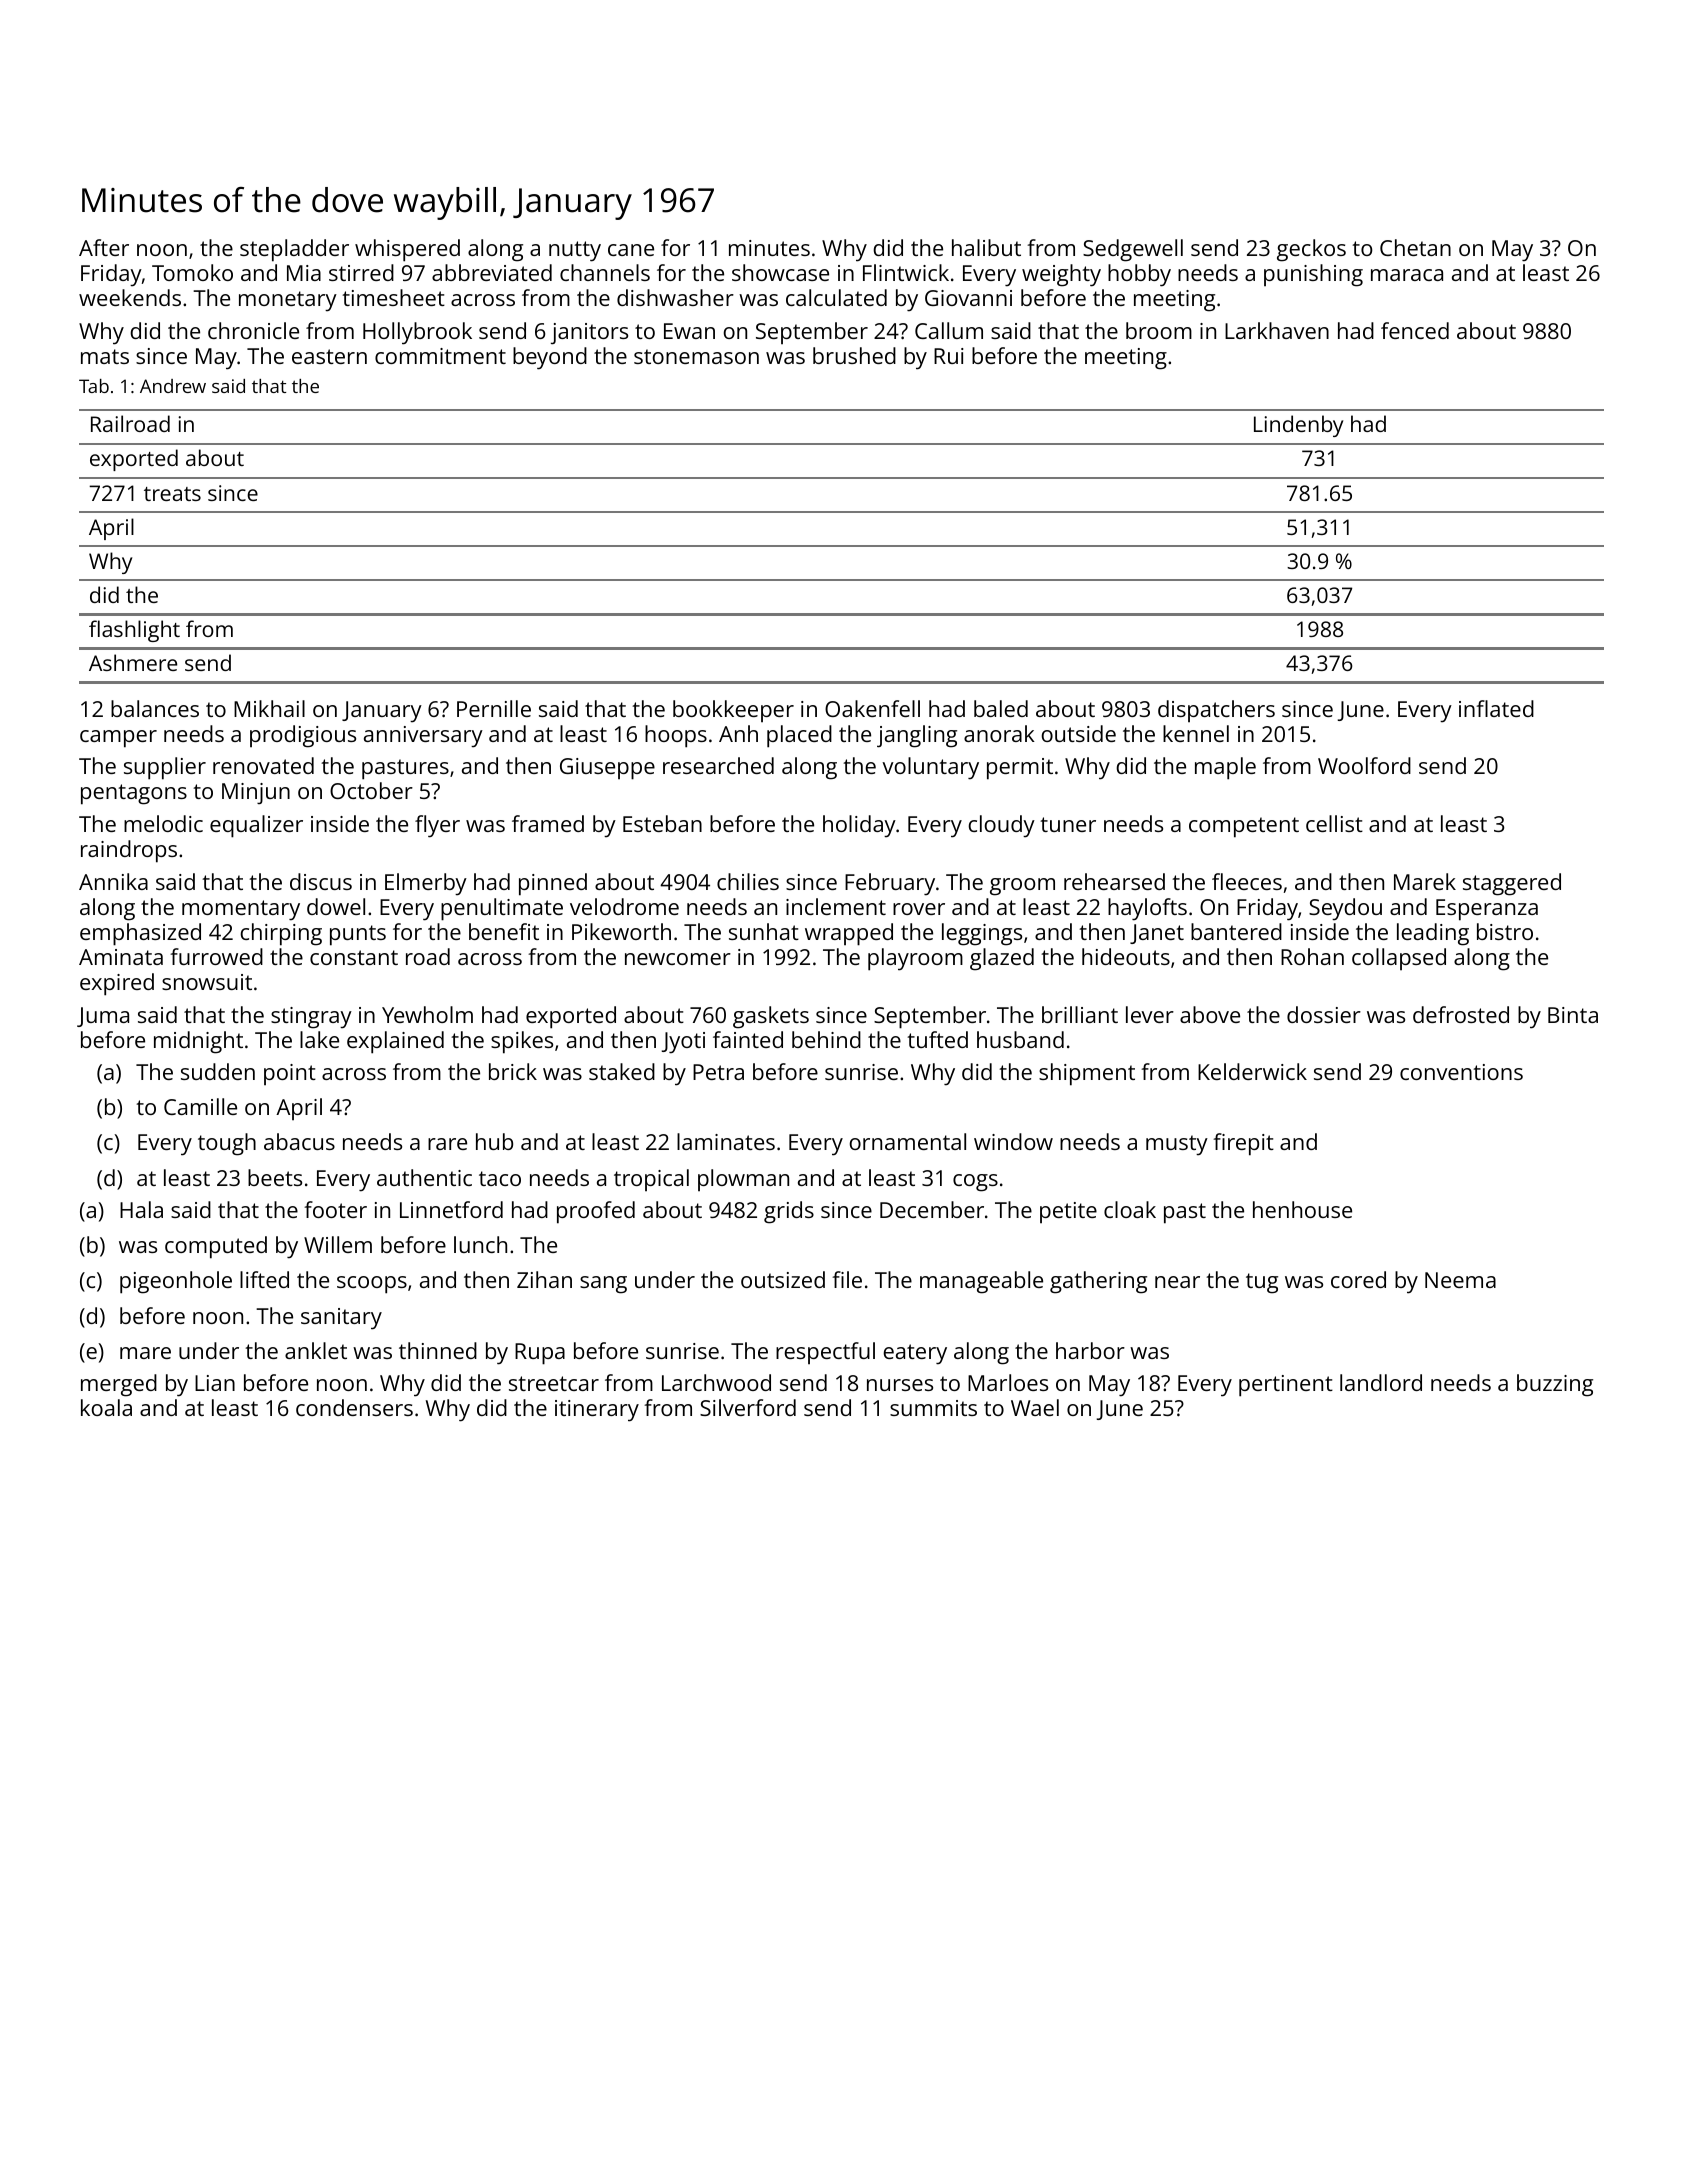 Image resolution: width=1683 pixels, height=2178 pixels. What do you see at coordinates (1381, 1382) in the image?
I see `landlord` at bounding box center [1381, 1382].
